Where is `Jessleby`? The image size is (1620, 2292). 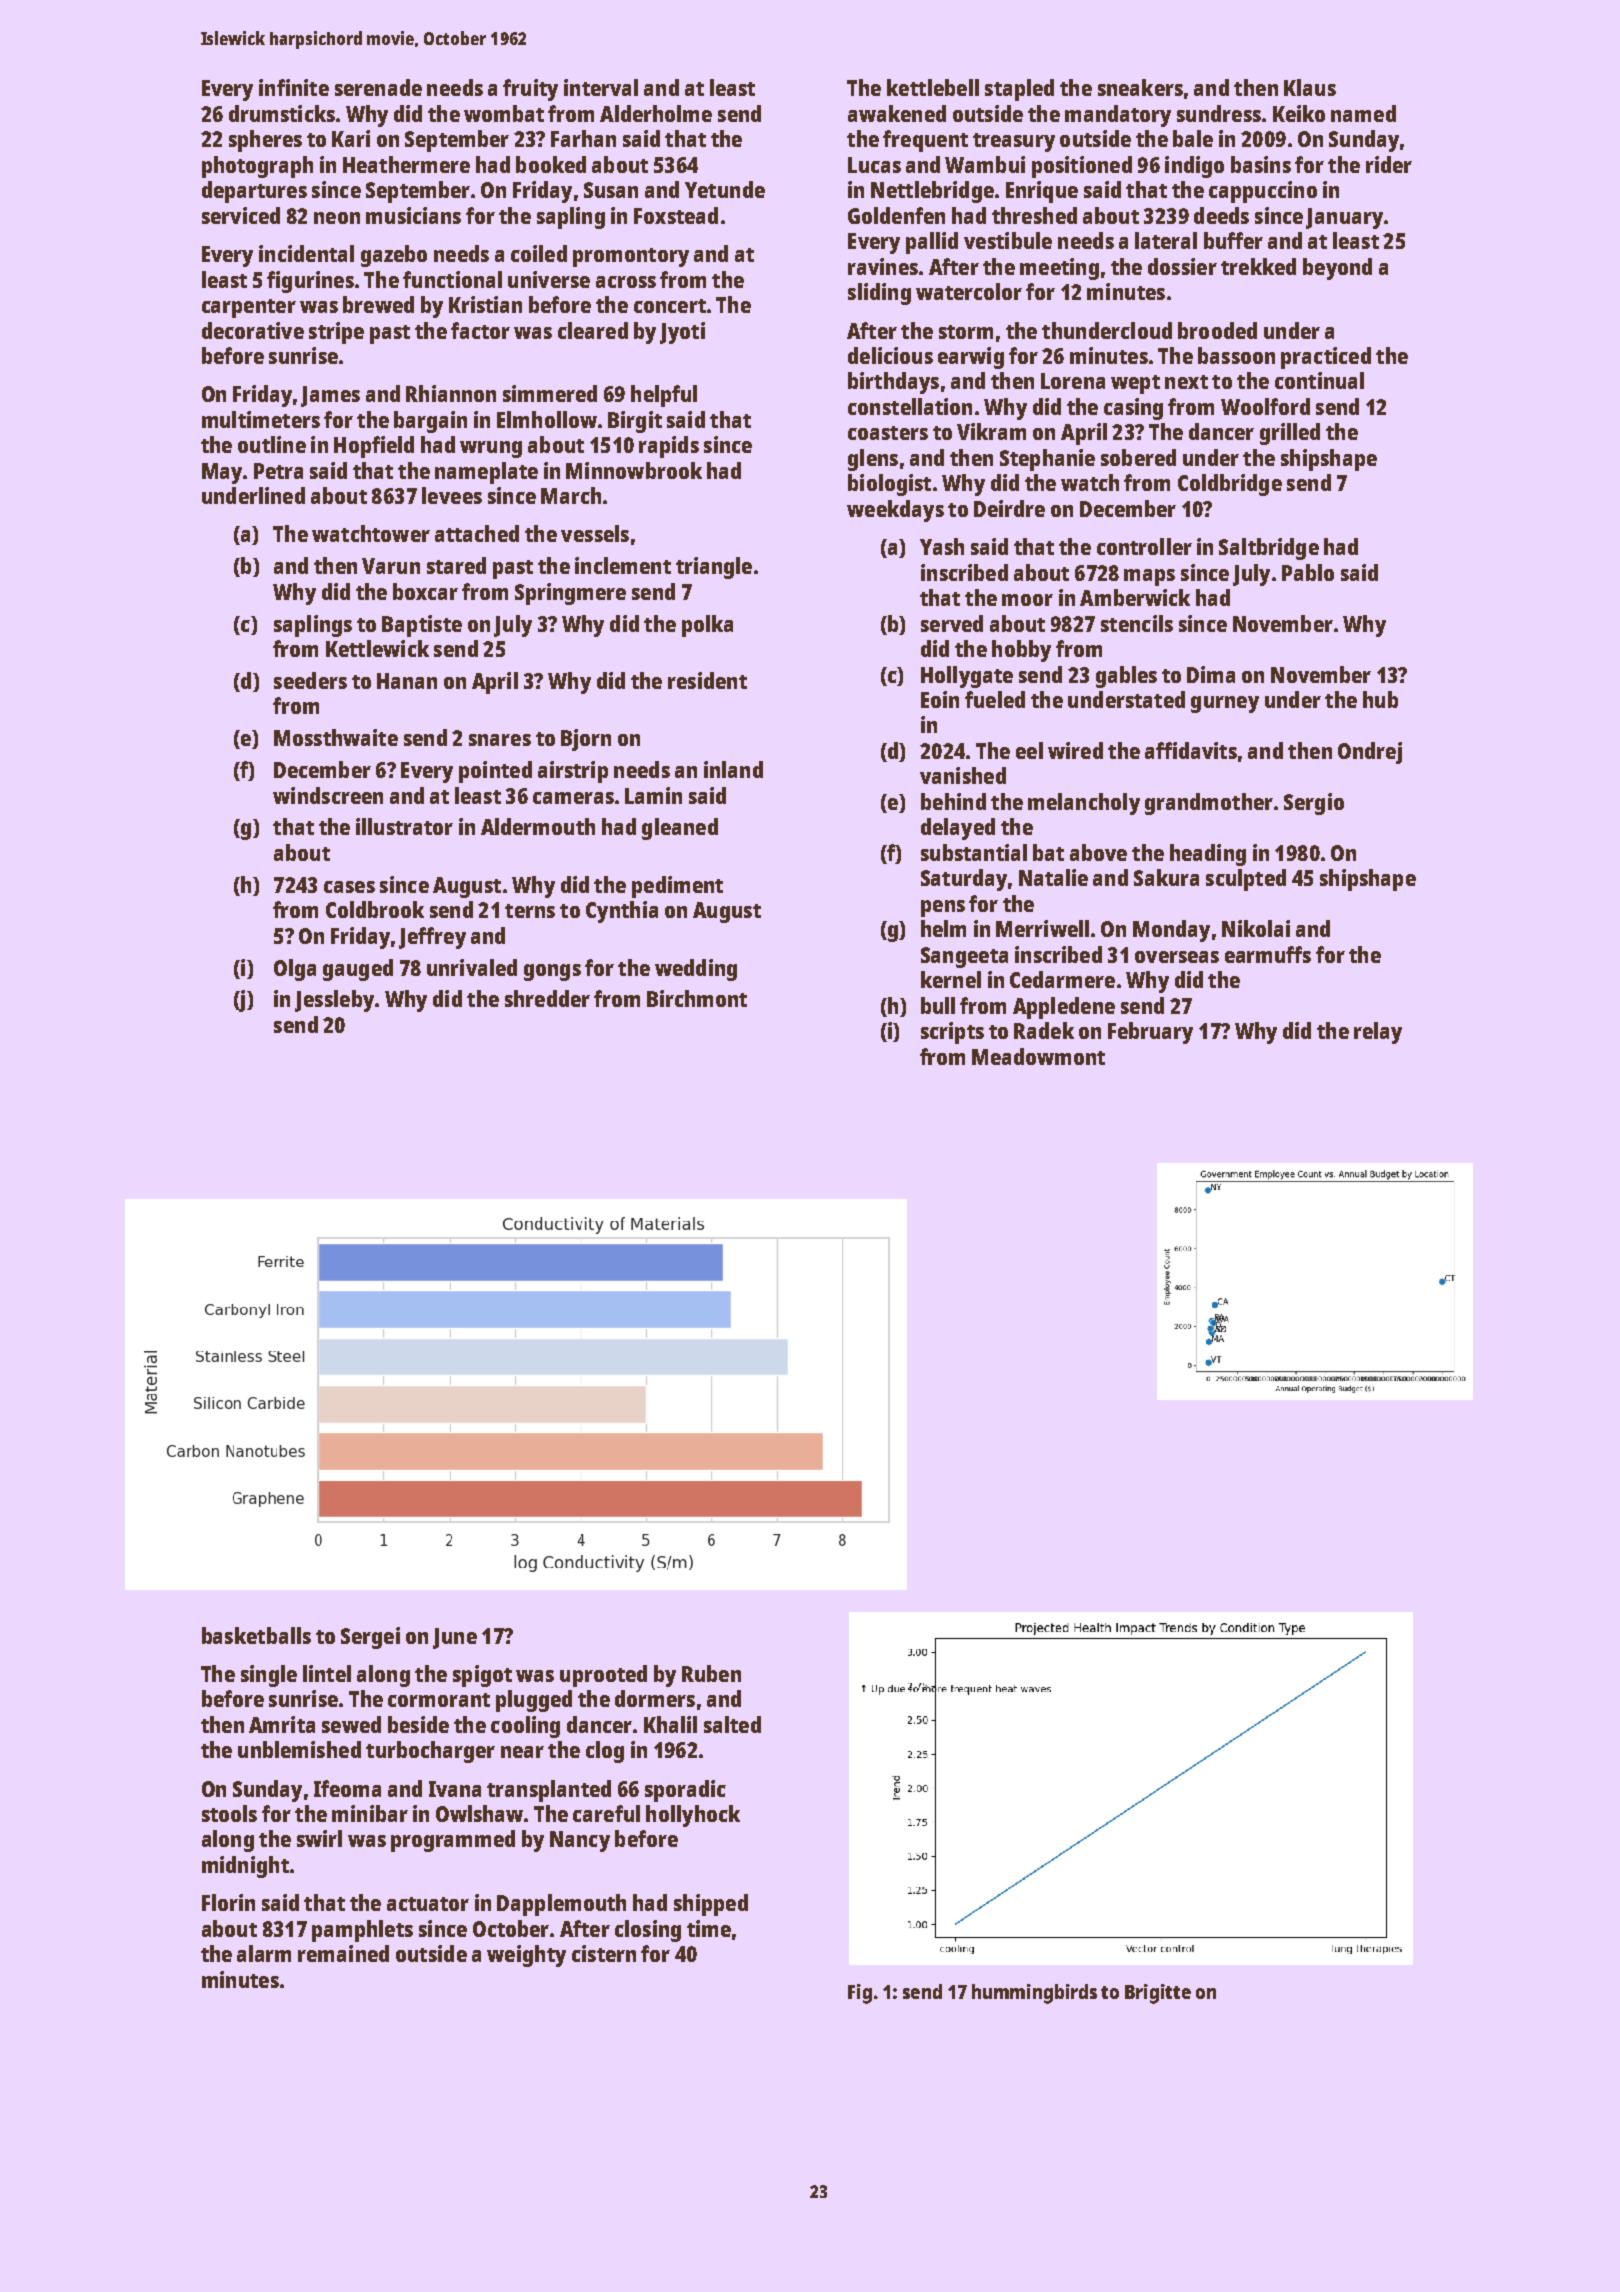
Jessleby is located at coordinates (334, 1001).
